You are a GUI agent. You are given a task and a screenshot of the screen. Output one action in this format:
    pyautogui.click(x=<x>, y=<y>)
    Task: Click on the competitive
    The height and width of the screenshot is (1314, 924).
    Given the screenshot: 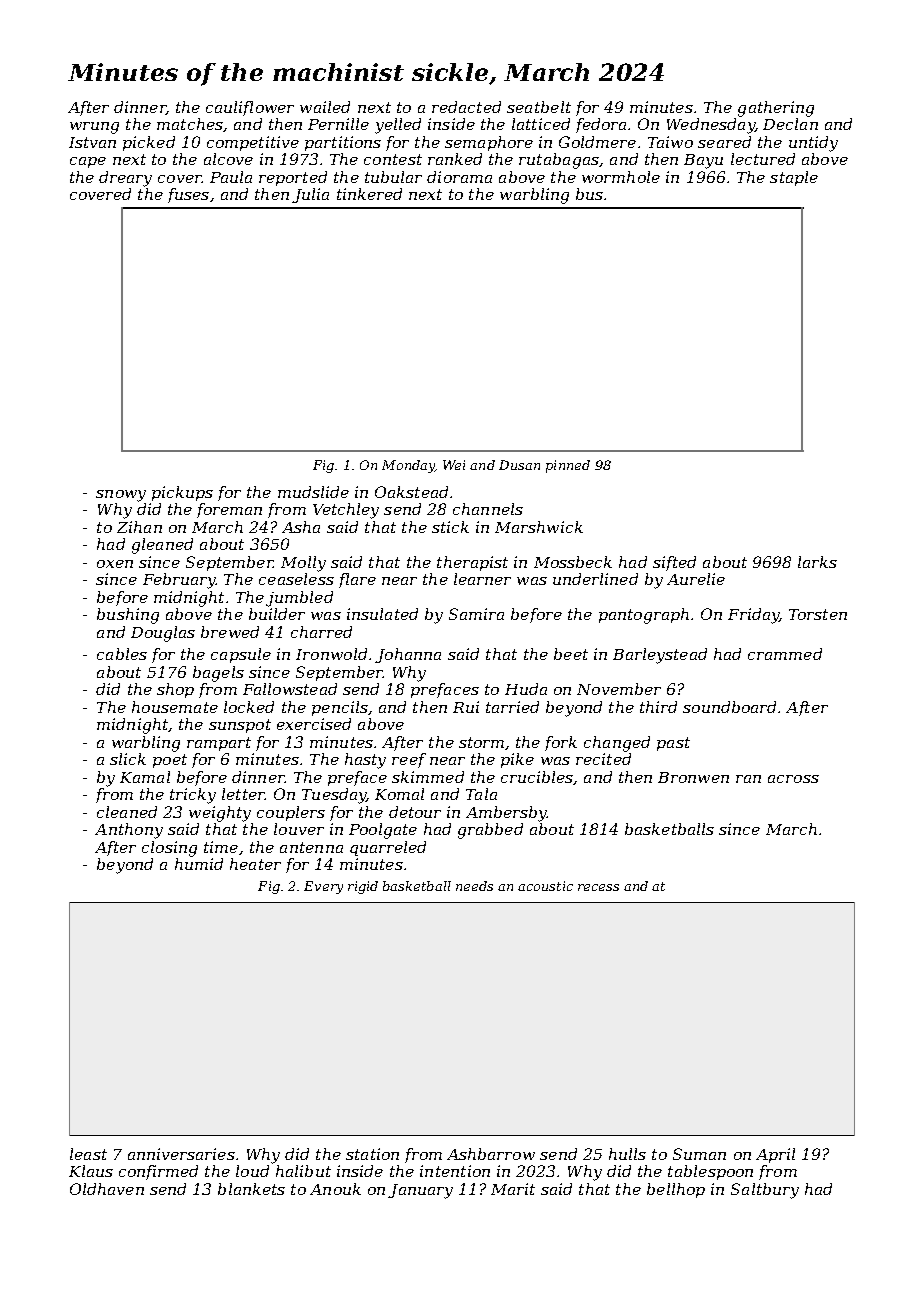 What is the action you would take?
    pyautogui.click(x=253, y=143)
